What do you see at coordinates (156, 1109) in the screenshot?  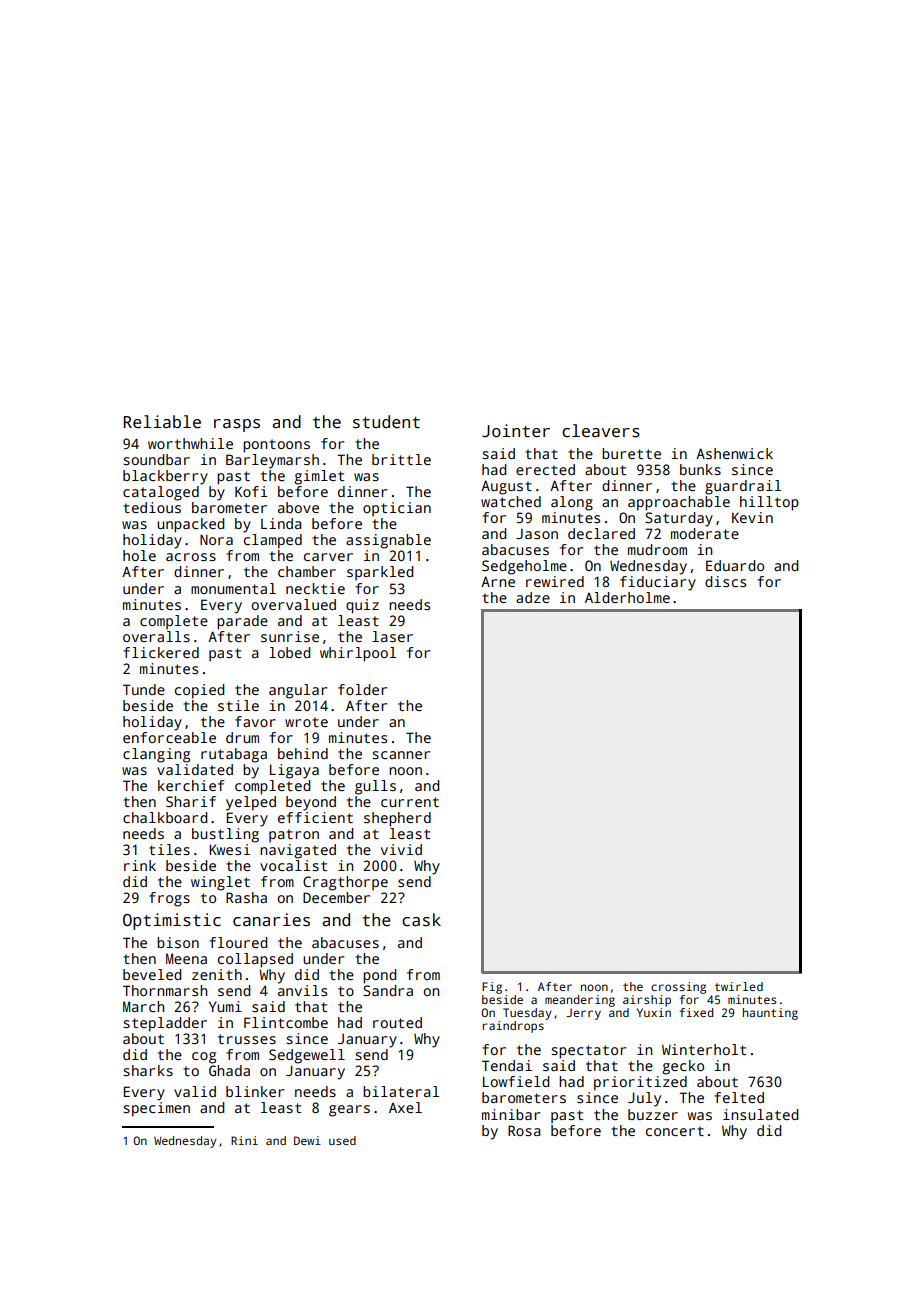 I see `specimen` at bounding box center [156, 1109].
